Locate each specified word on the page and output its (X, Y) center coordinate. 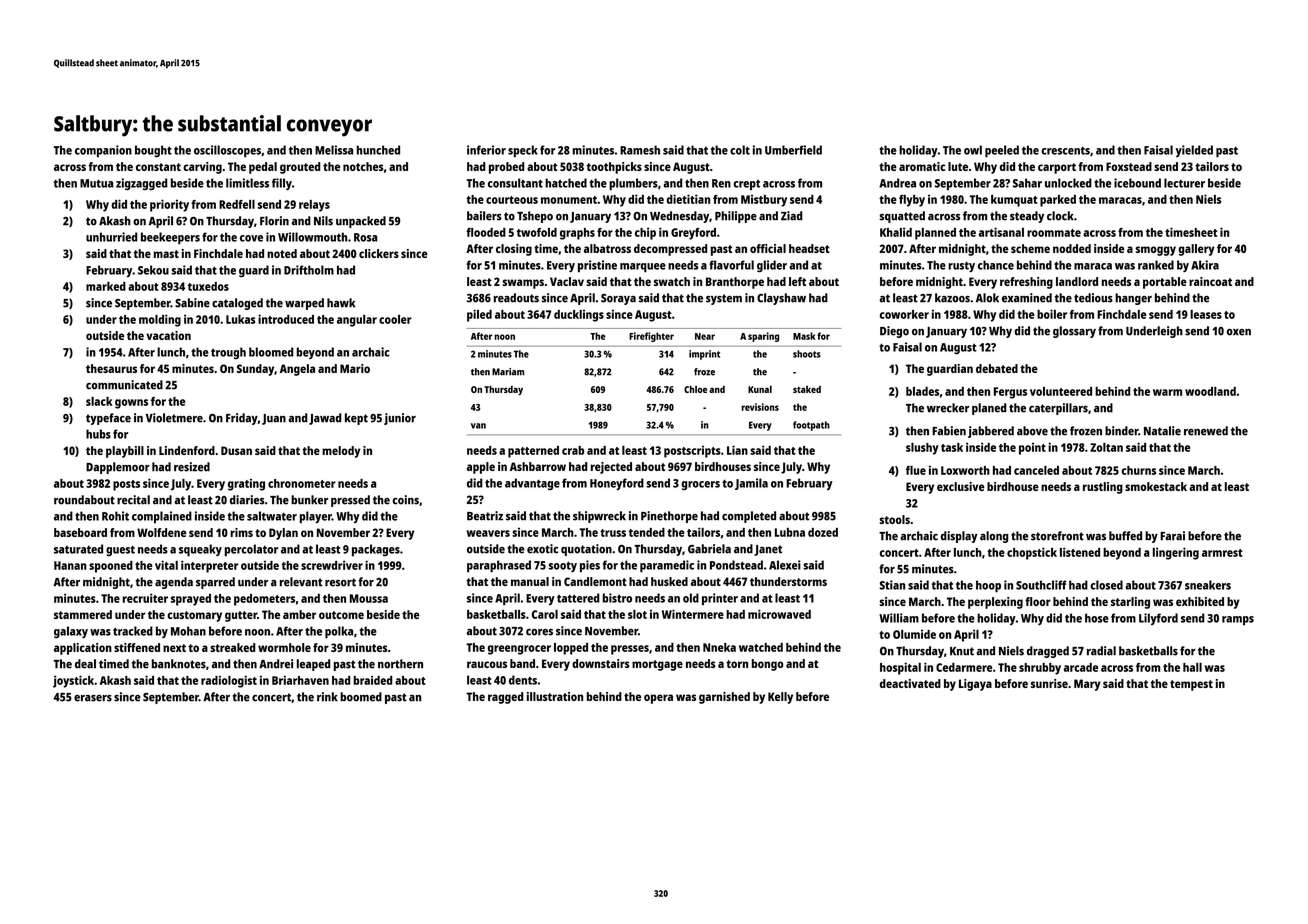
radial (1101, 651)
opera (658, 699)
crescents (1065, 151)
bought (153, 151)
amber (299, 614)
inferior (486, 150)
